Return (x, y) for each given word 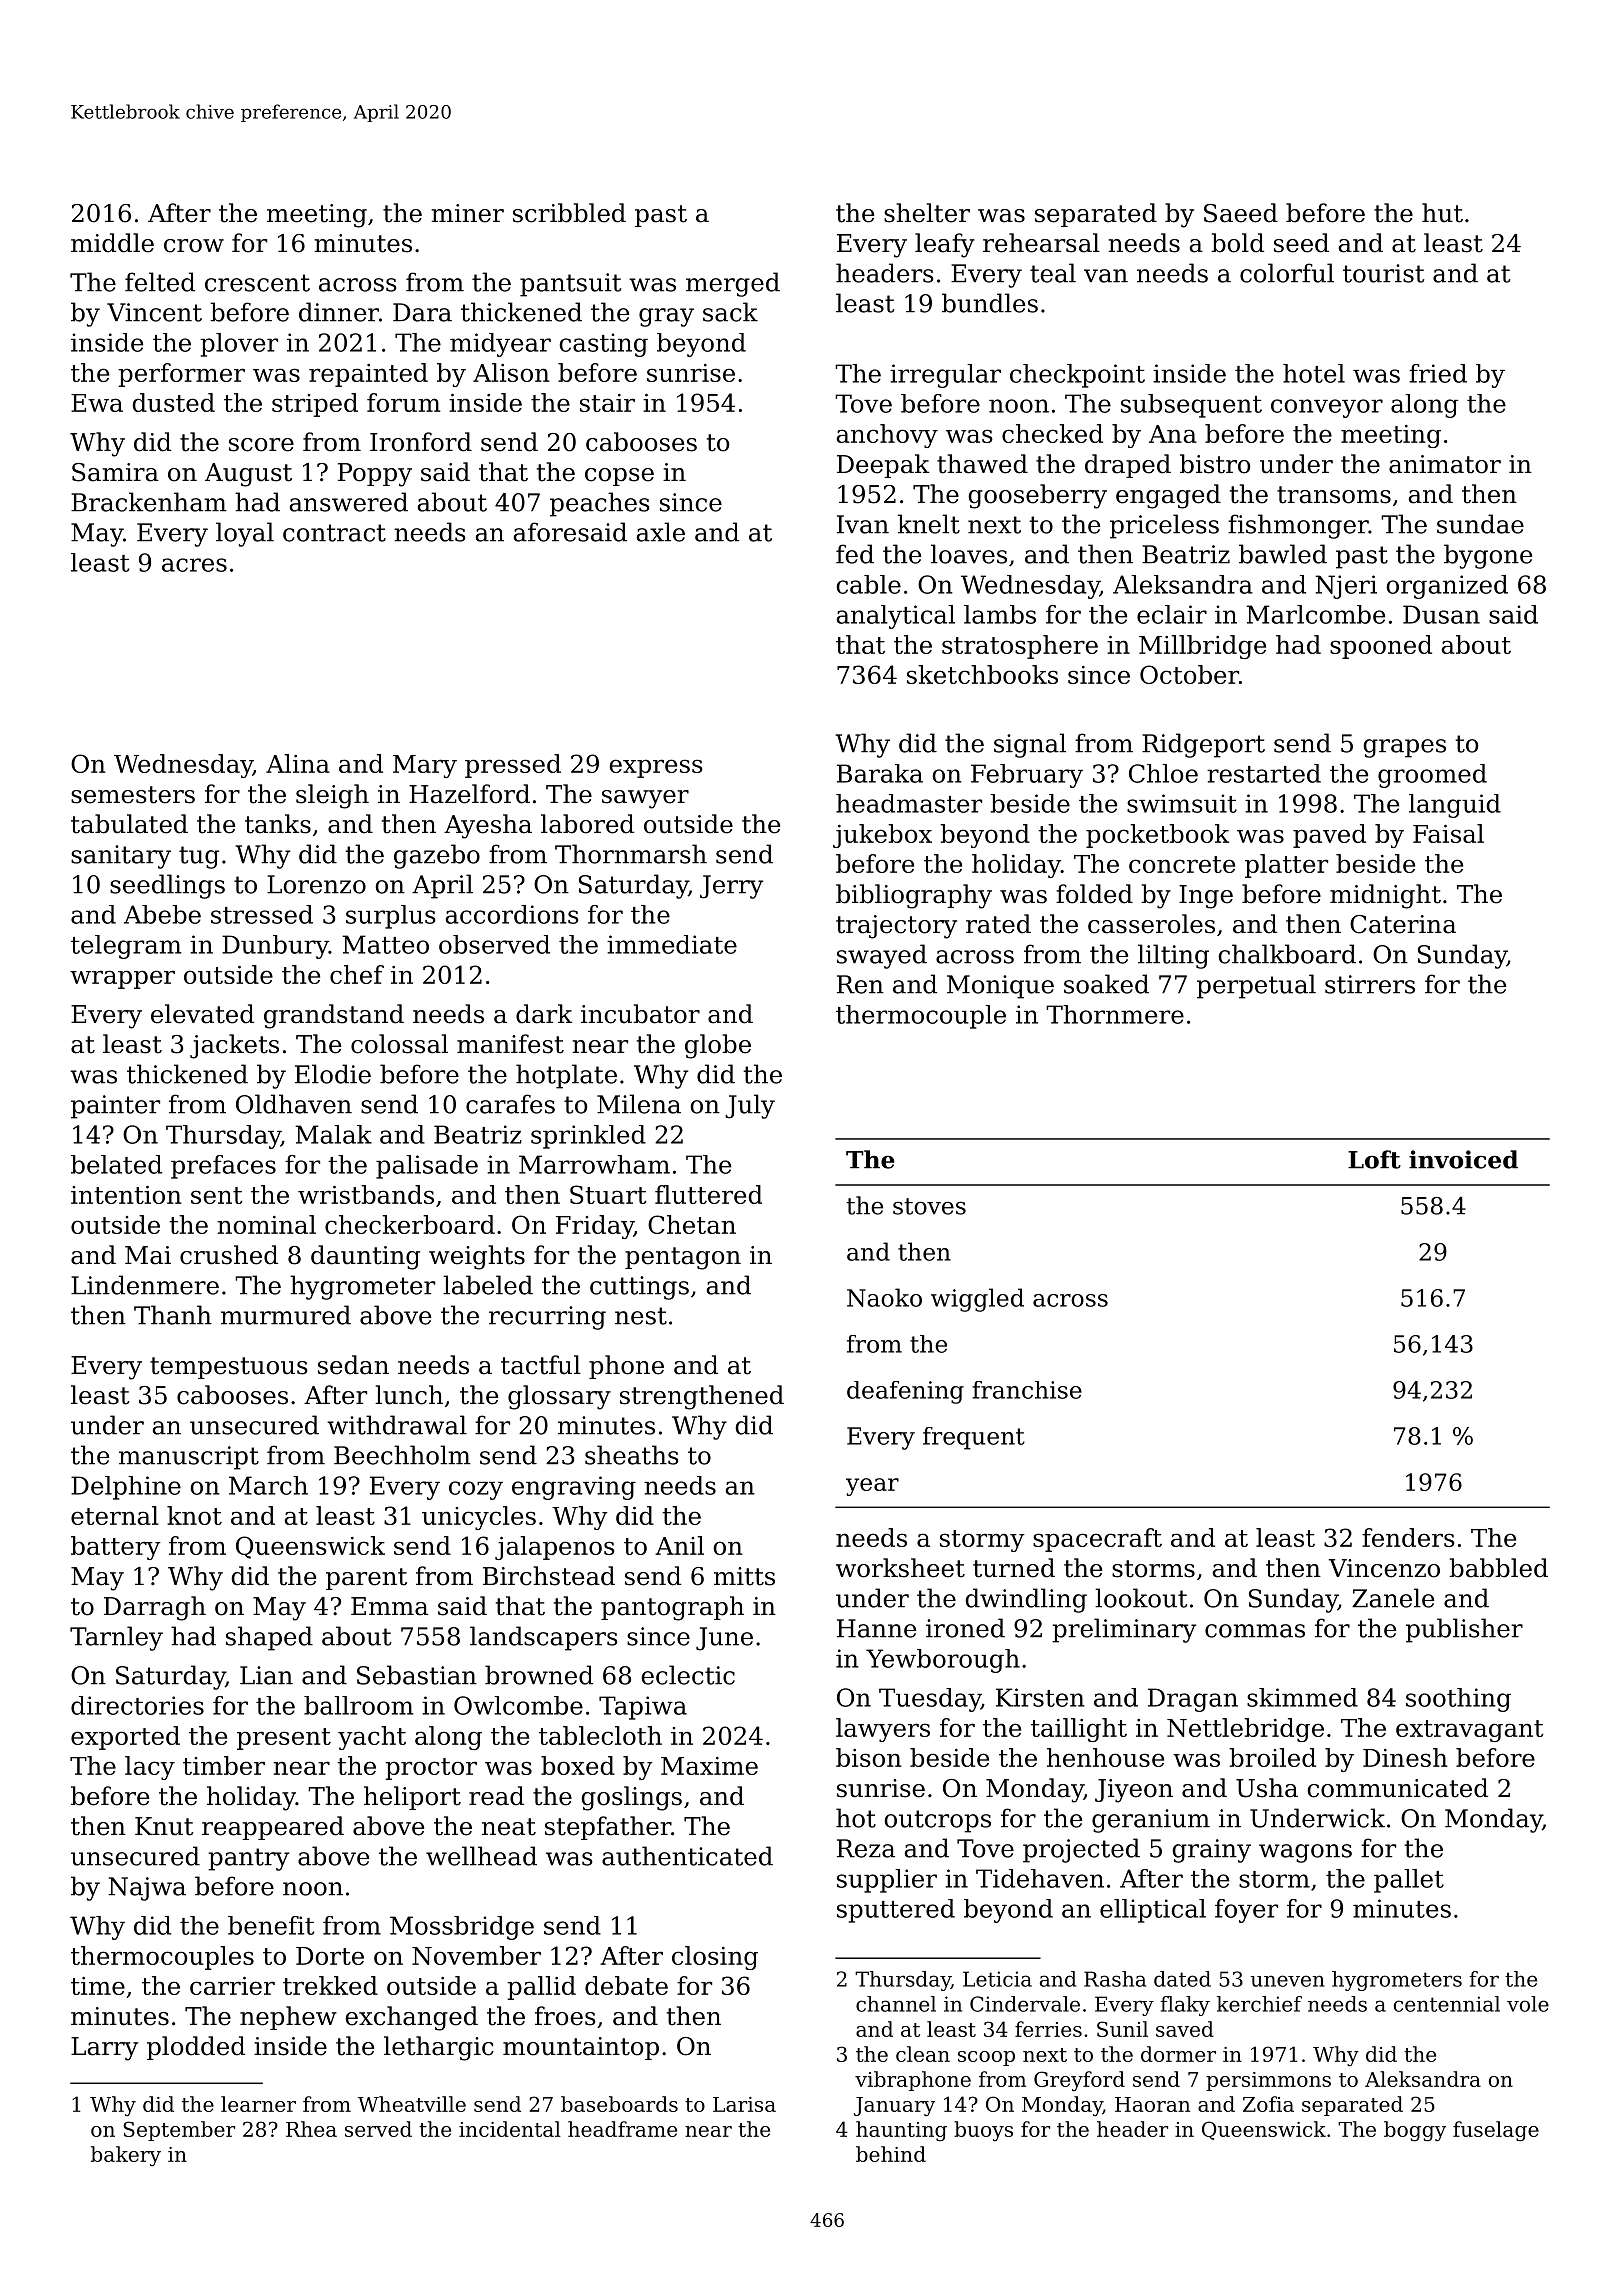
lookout (1141, 1598)
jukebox (882, 836)
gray (666, 317)
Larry (104, 2049)
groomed (1432, 776)
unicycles (479, 1518)
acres (194, 565)
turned (1014, 1568)
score (261, 445)
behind (891, 2154)
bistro (1215, 464)
